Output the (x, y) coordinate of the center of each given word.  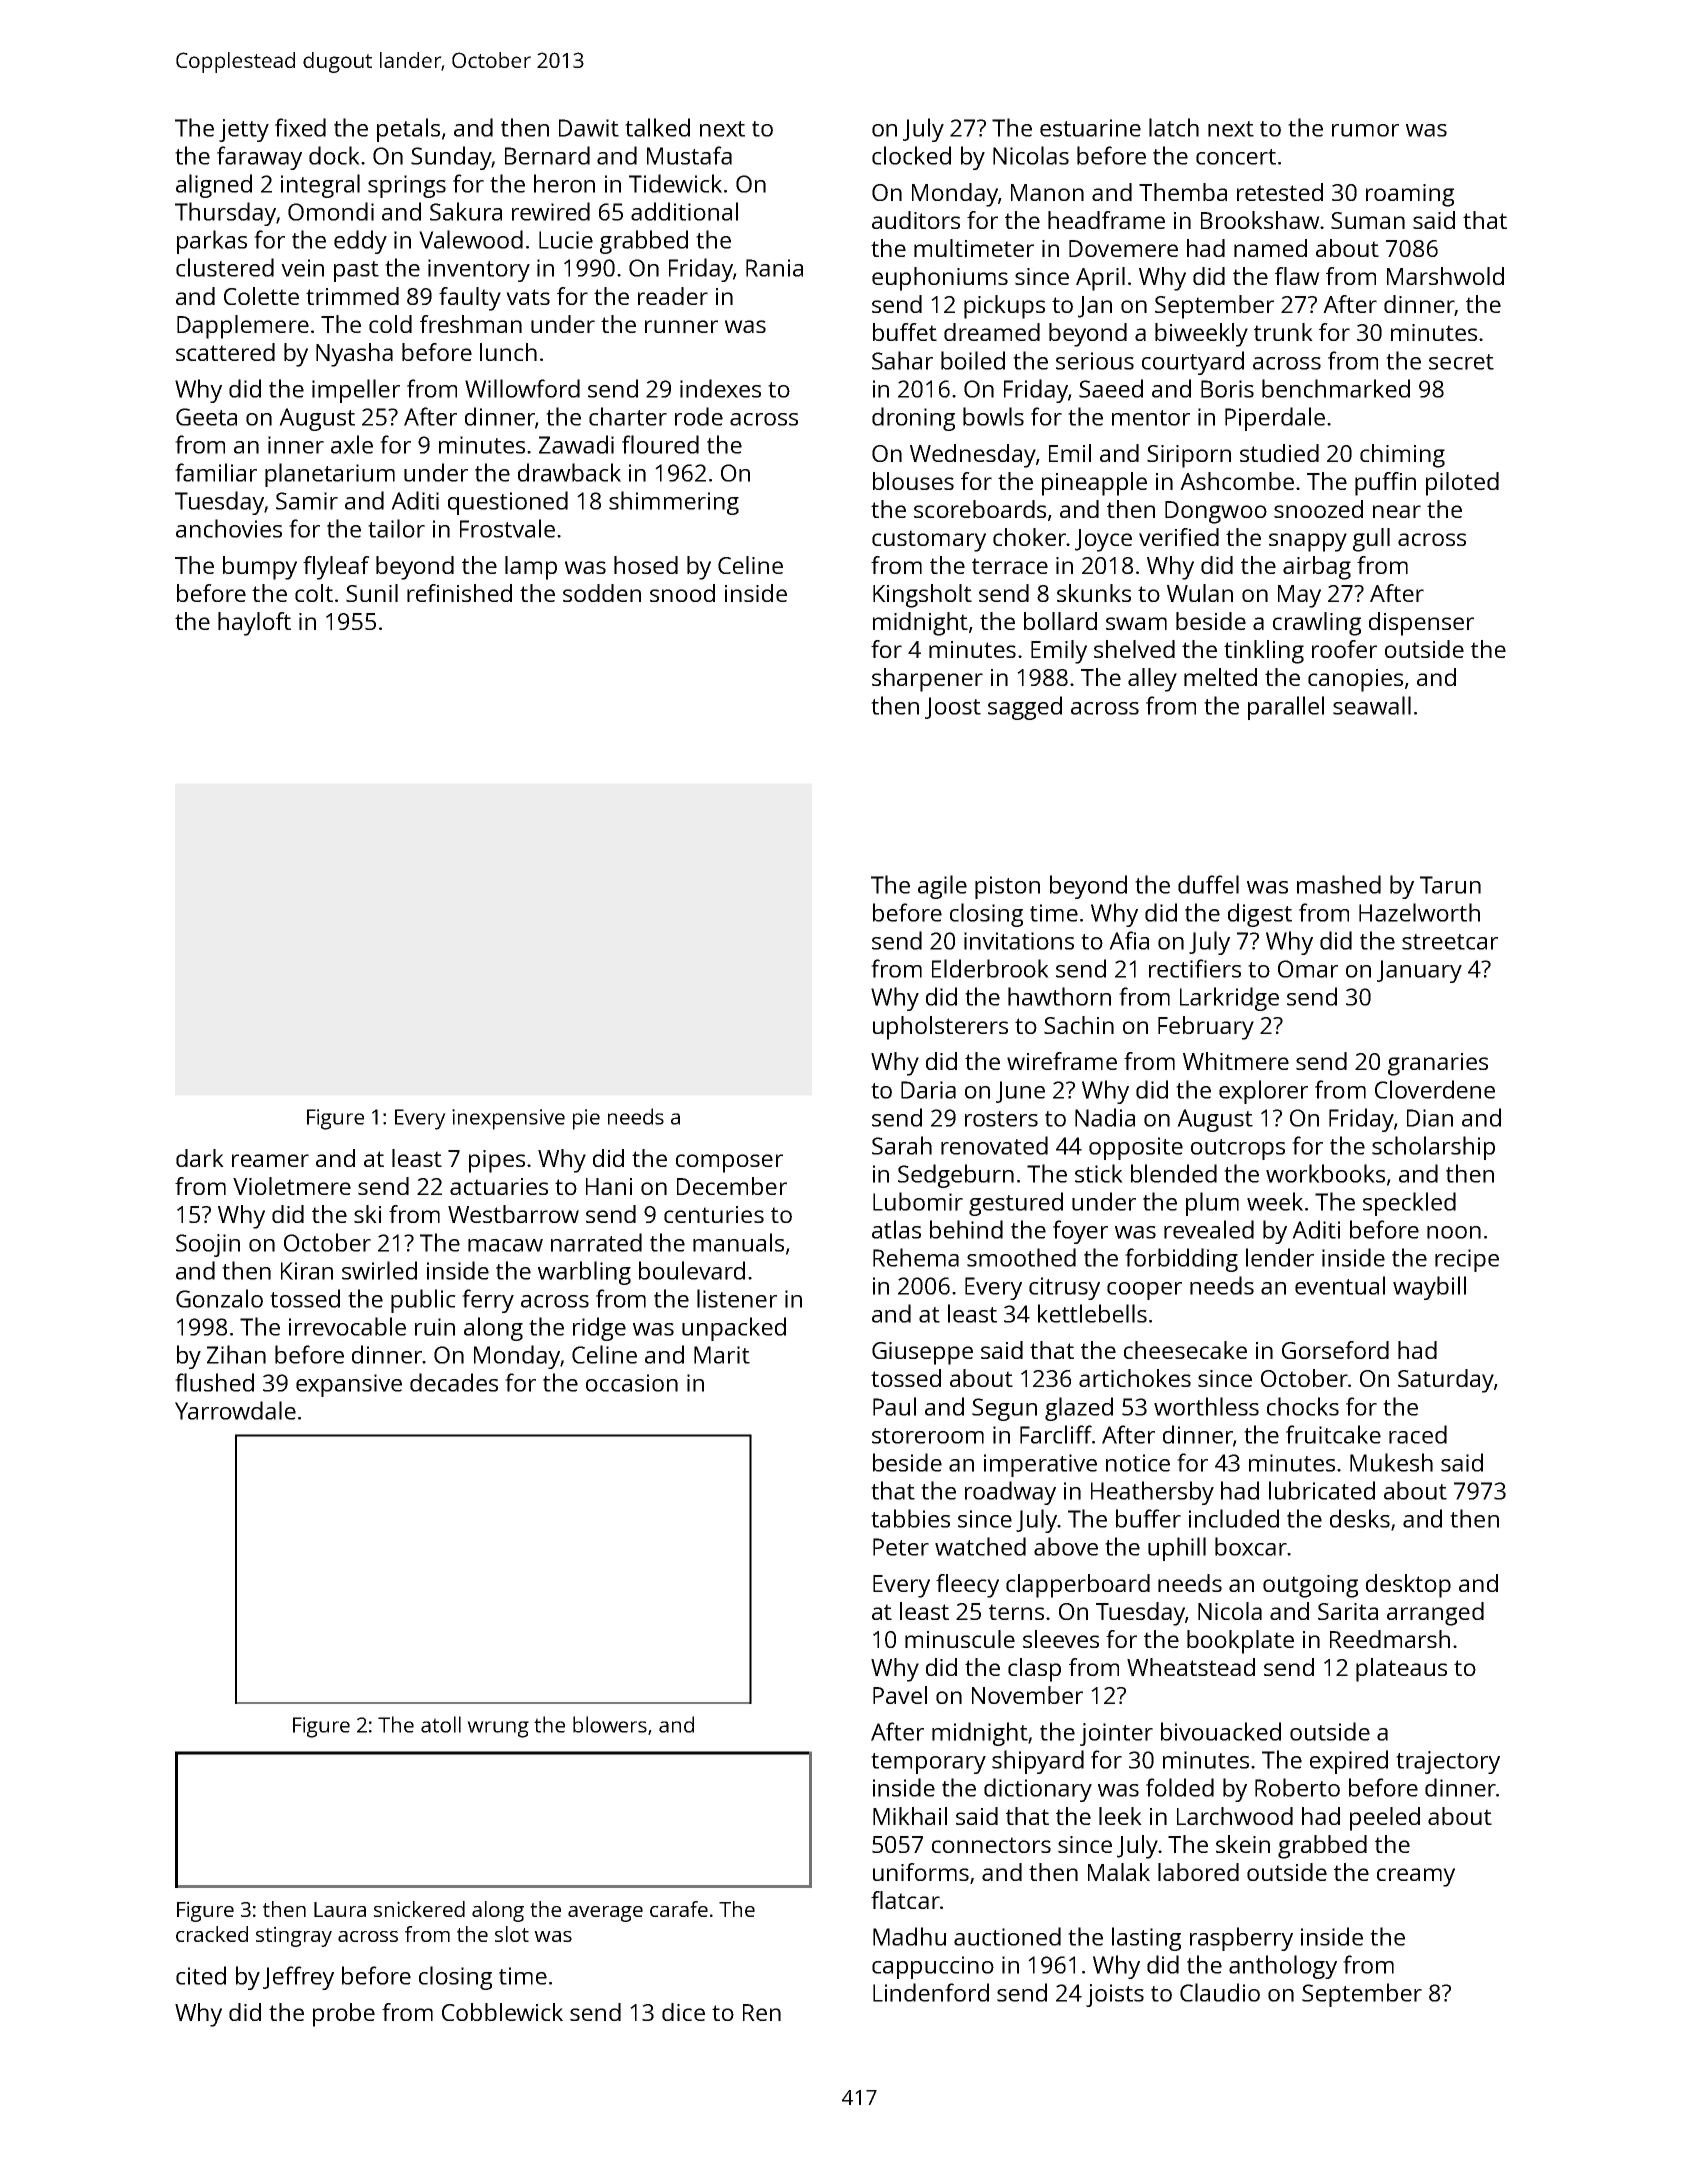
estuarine (1090, 128)
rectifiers (1195, 968)
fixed (300, 127)
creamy (1416, 1877)
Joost (953, 708)
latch (1174, 127)
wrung (498, 1729)
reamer (270, 1160)
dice (683, 2012)
